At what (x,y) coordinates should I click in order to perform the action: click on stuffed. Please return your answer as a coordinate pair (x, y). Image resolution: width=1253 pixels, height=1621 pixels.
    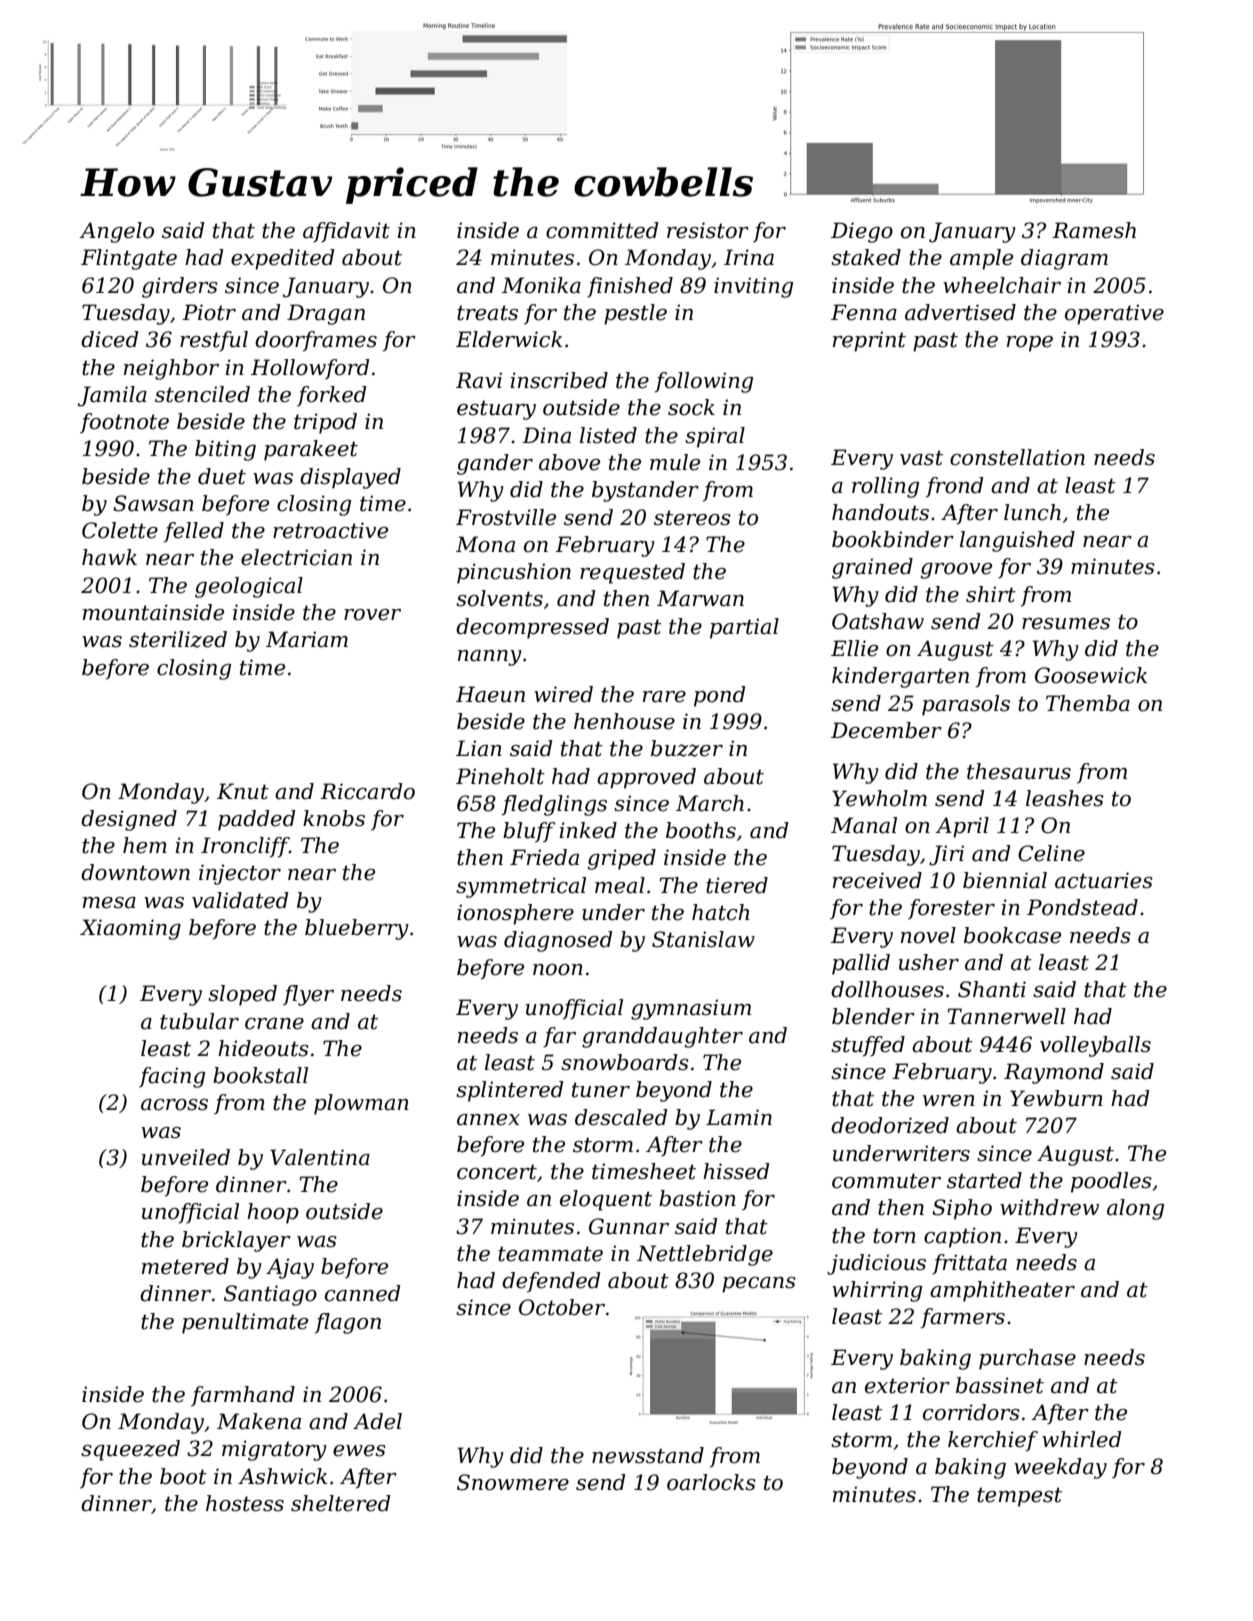
    Looking at the image, I should click on (868, 1046).
